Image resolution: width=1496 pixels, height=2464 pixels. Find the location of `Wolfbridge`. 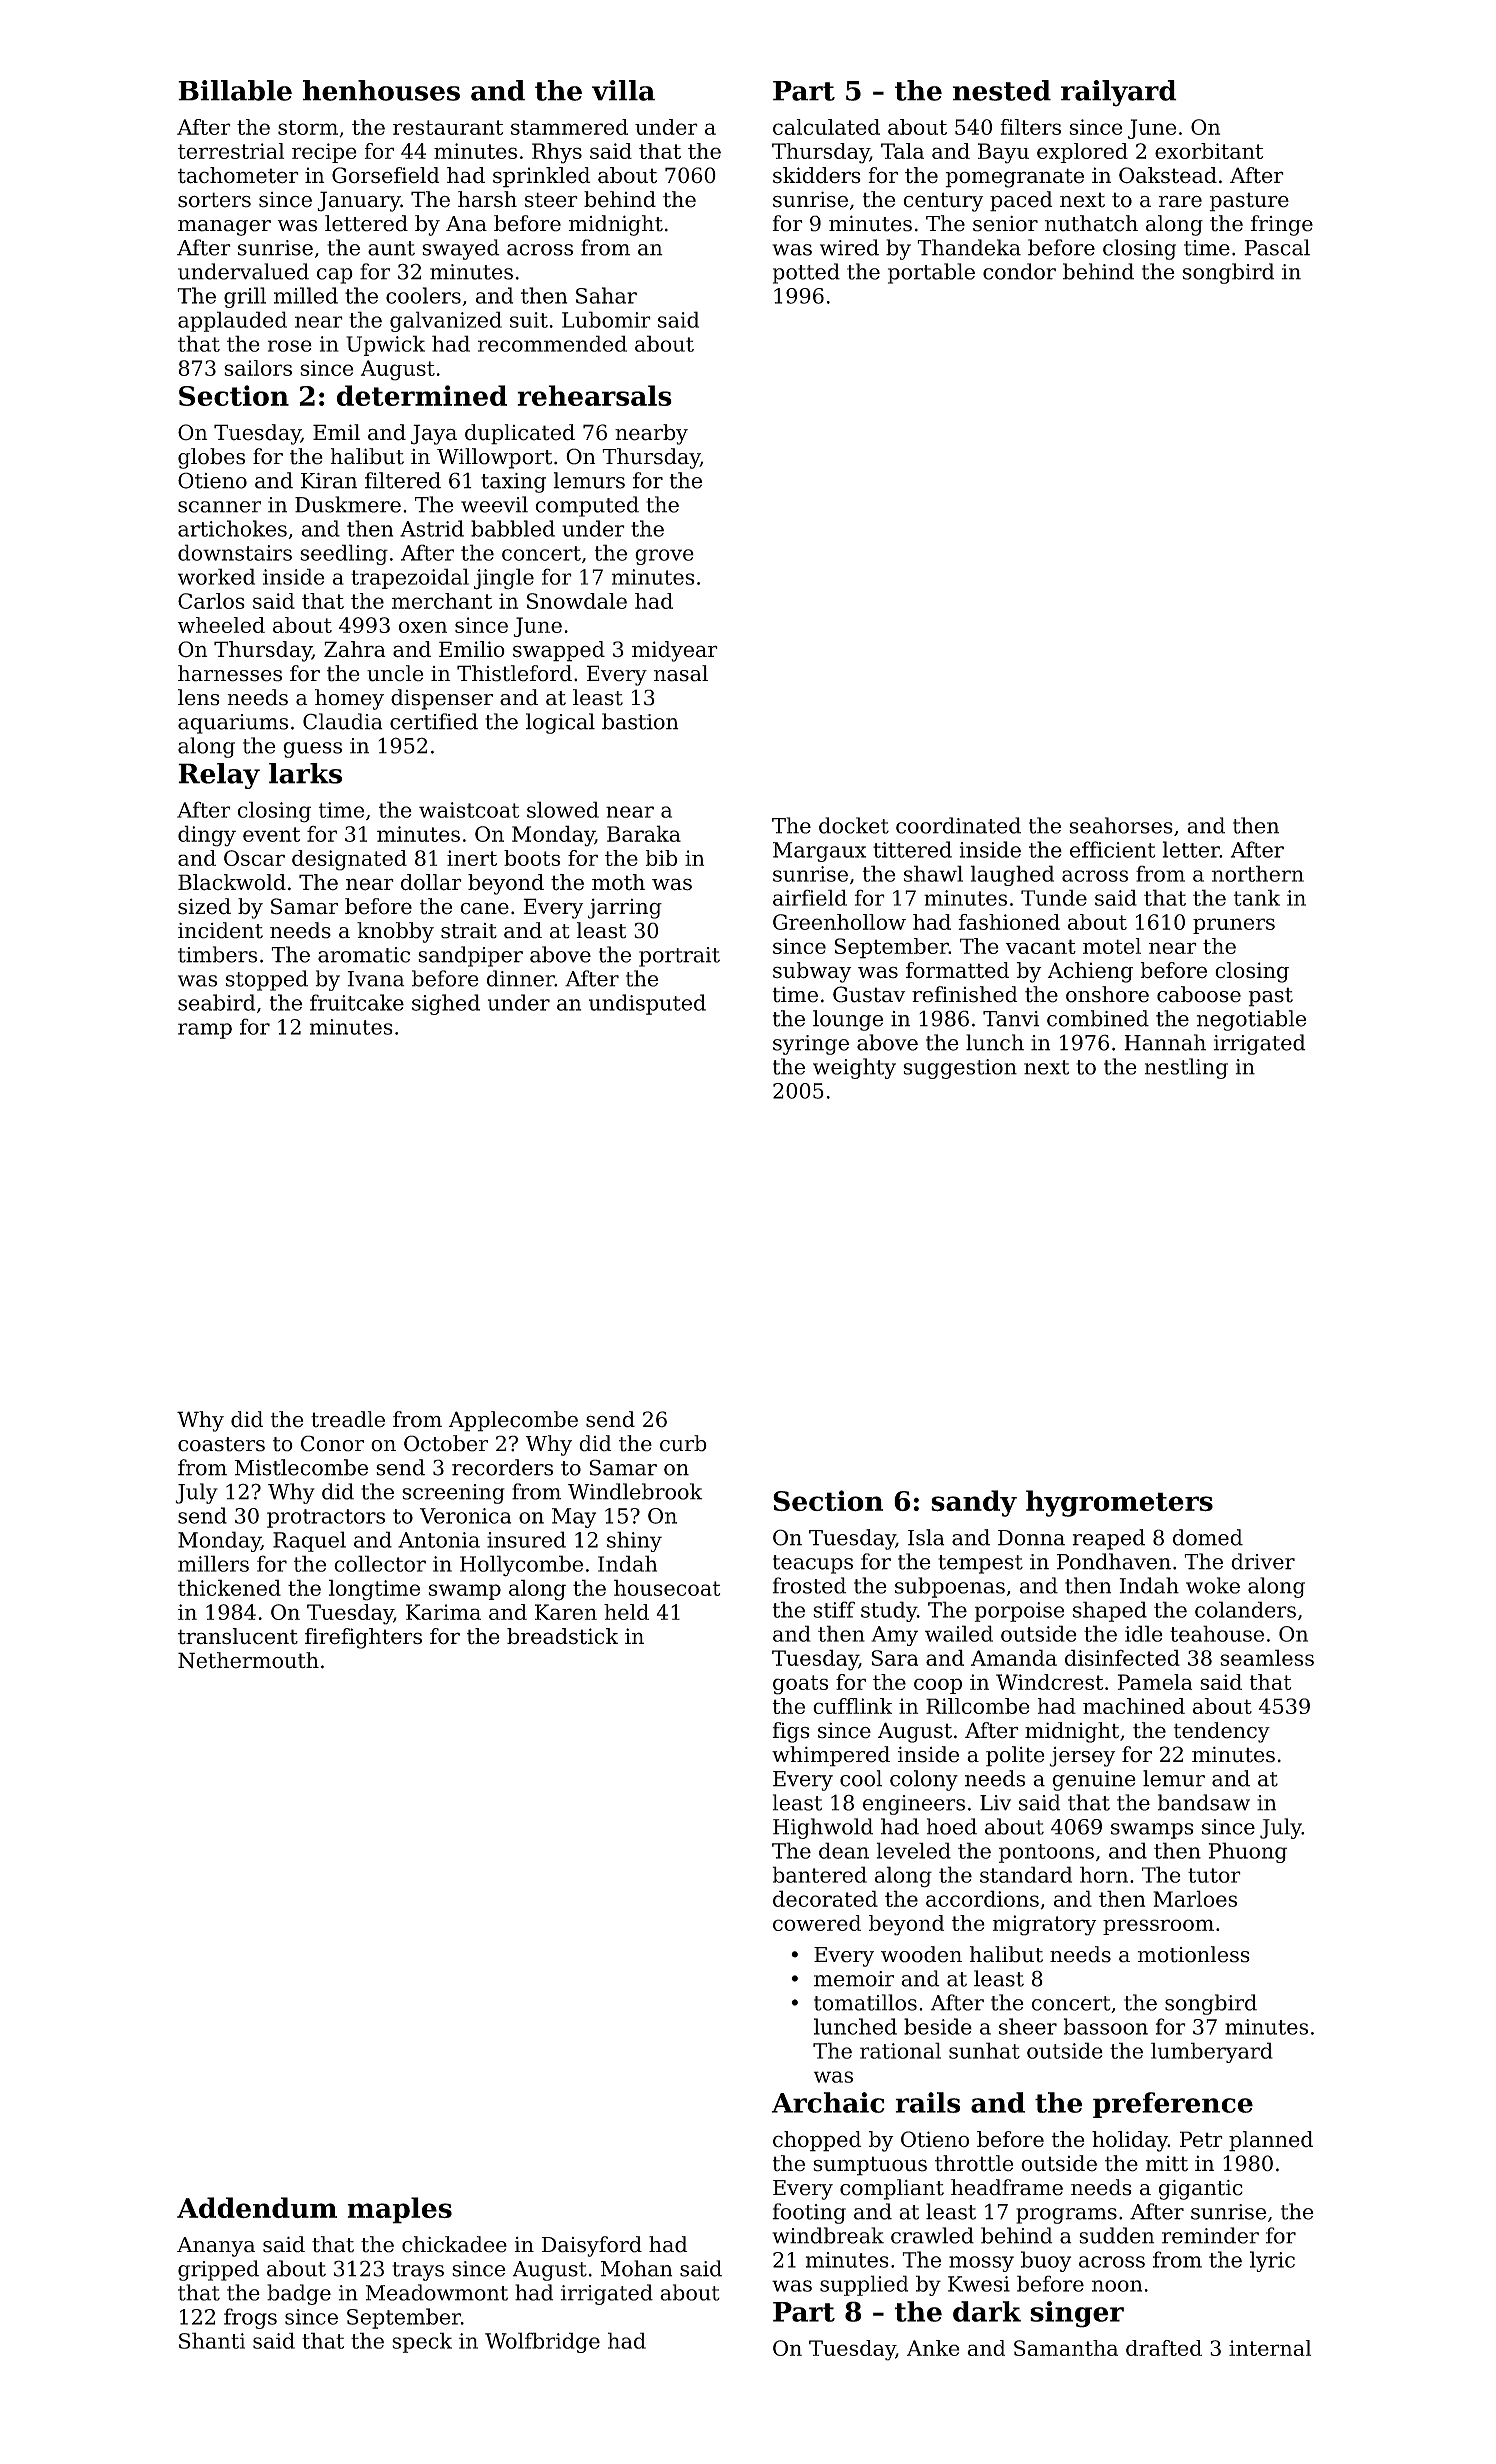

Wolfbridge is located at coordinates (542, 2342).
